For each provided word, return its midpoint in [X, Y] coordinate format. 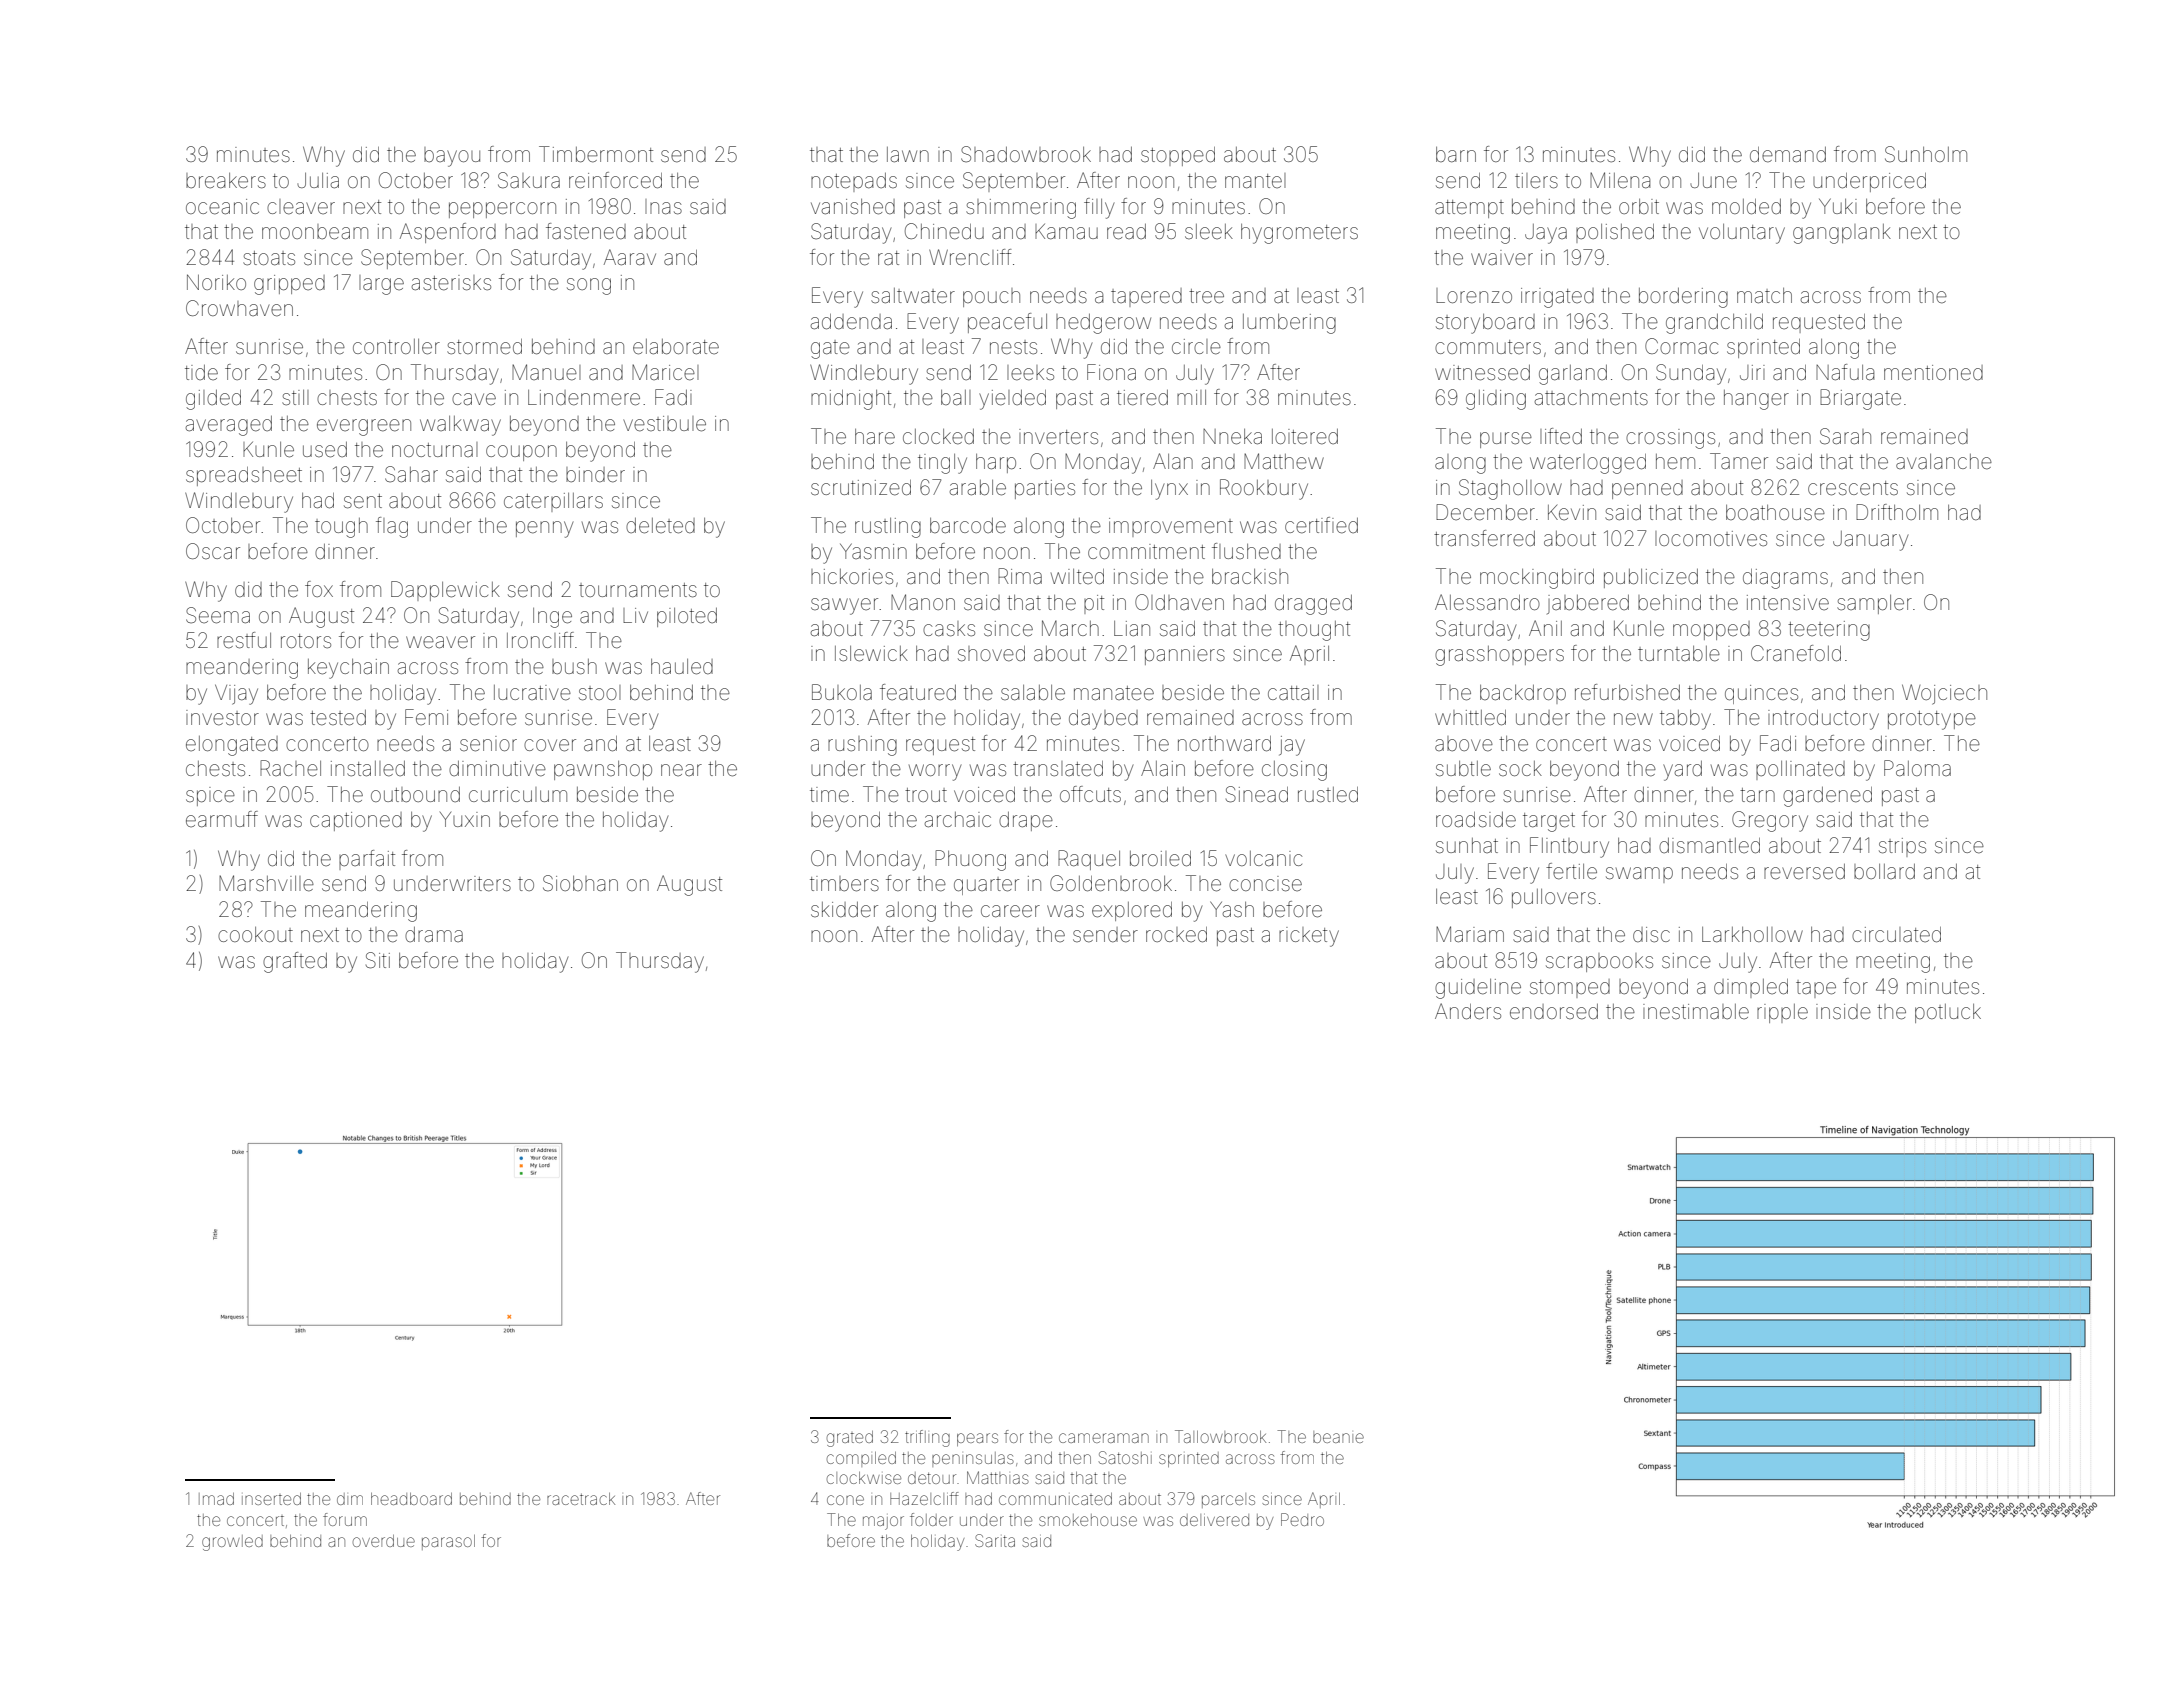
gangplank [1842, 234]
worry [935, 772]
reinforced [615, 180]
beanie [1338, 1437]
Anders [1468, 1011]
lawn [908, 154]
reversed [1804, 872]
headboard [411, 1499]
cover [550, 745]
